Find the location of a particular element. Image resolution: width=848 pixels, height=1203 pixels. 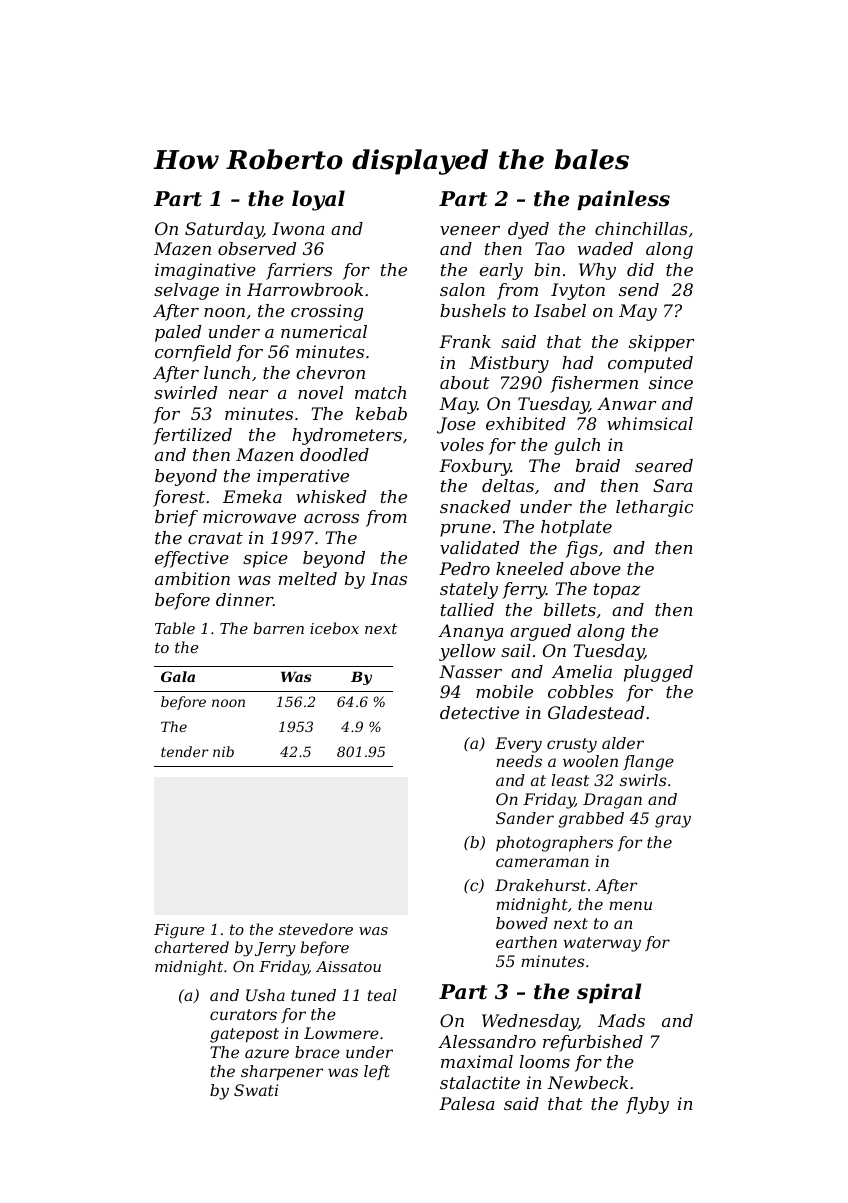

loyal is located at coordinates (318, 200).
